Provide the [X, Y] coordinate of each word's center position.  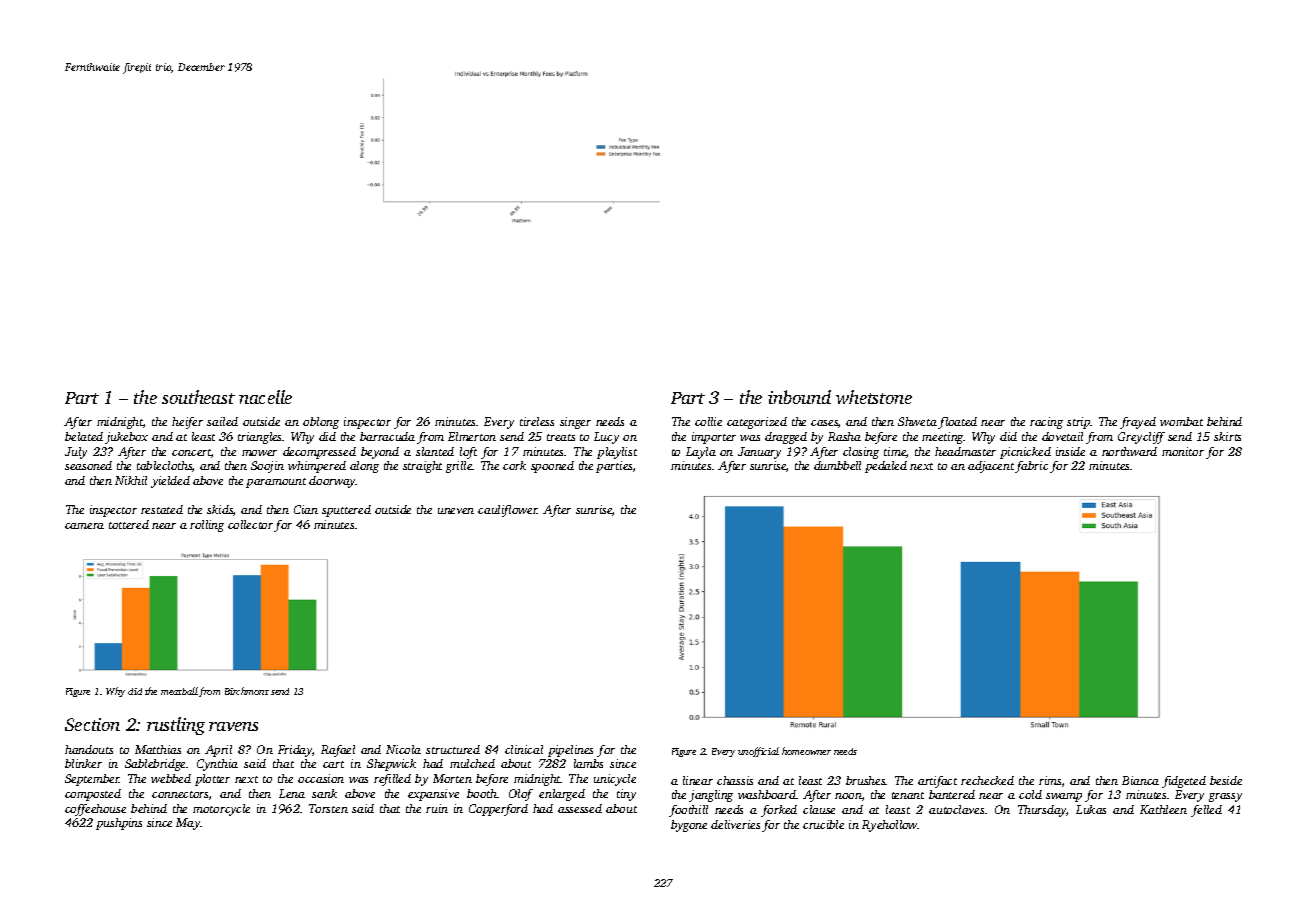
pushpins [119, 824]
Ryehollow [890, 826]
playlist [617, 453]
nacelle [265, 397]
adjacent [991, 467]
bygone [689, 826]
